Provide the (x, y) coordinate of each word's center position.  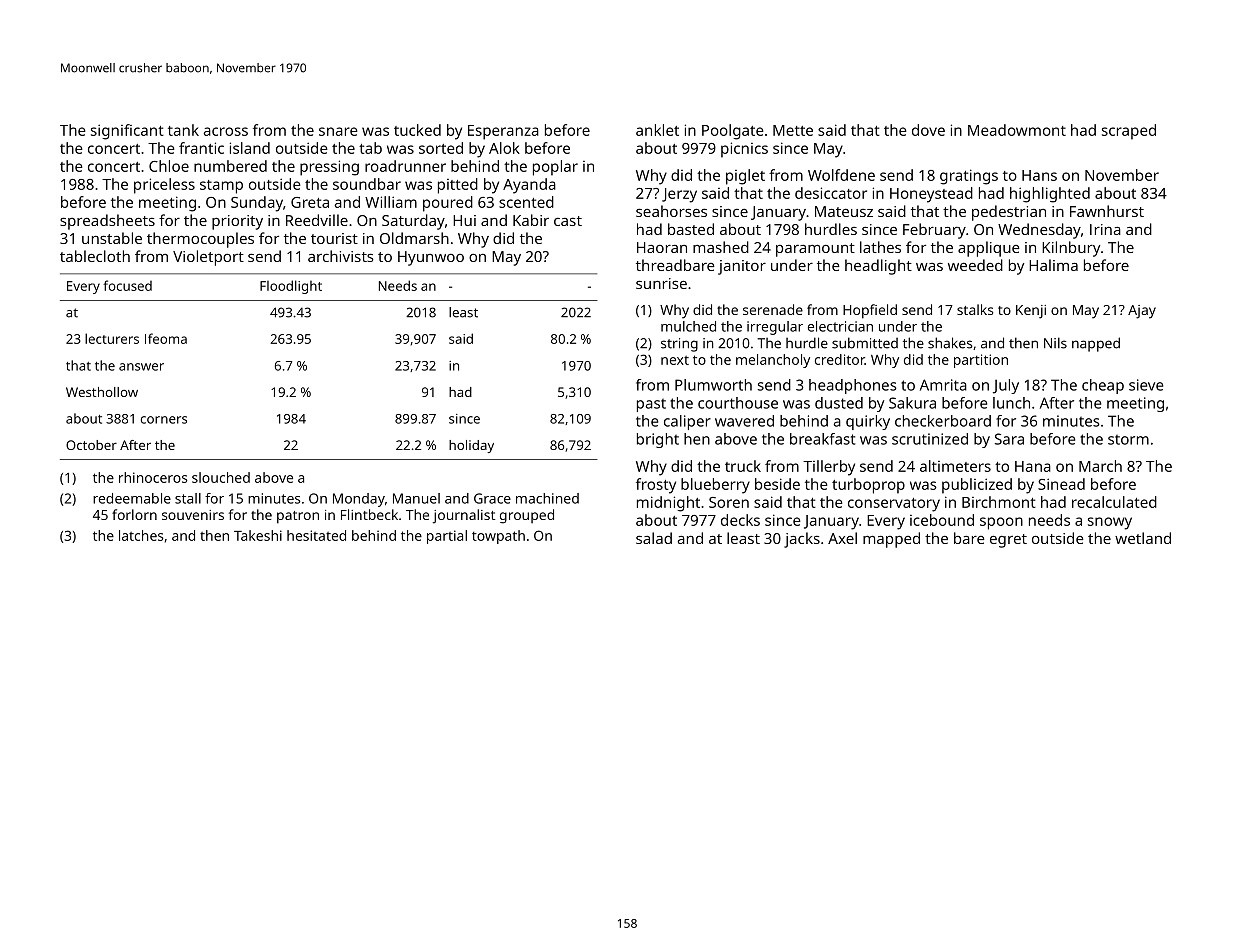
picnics (744, 150)
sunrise (661, 283)
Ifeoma (166, 338)
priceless (164, 186)
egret (1008, 541)
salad (654, 538)
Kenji (1031, 312)
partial (447, 537)
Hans (1039, 175)
